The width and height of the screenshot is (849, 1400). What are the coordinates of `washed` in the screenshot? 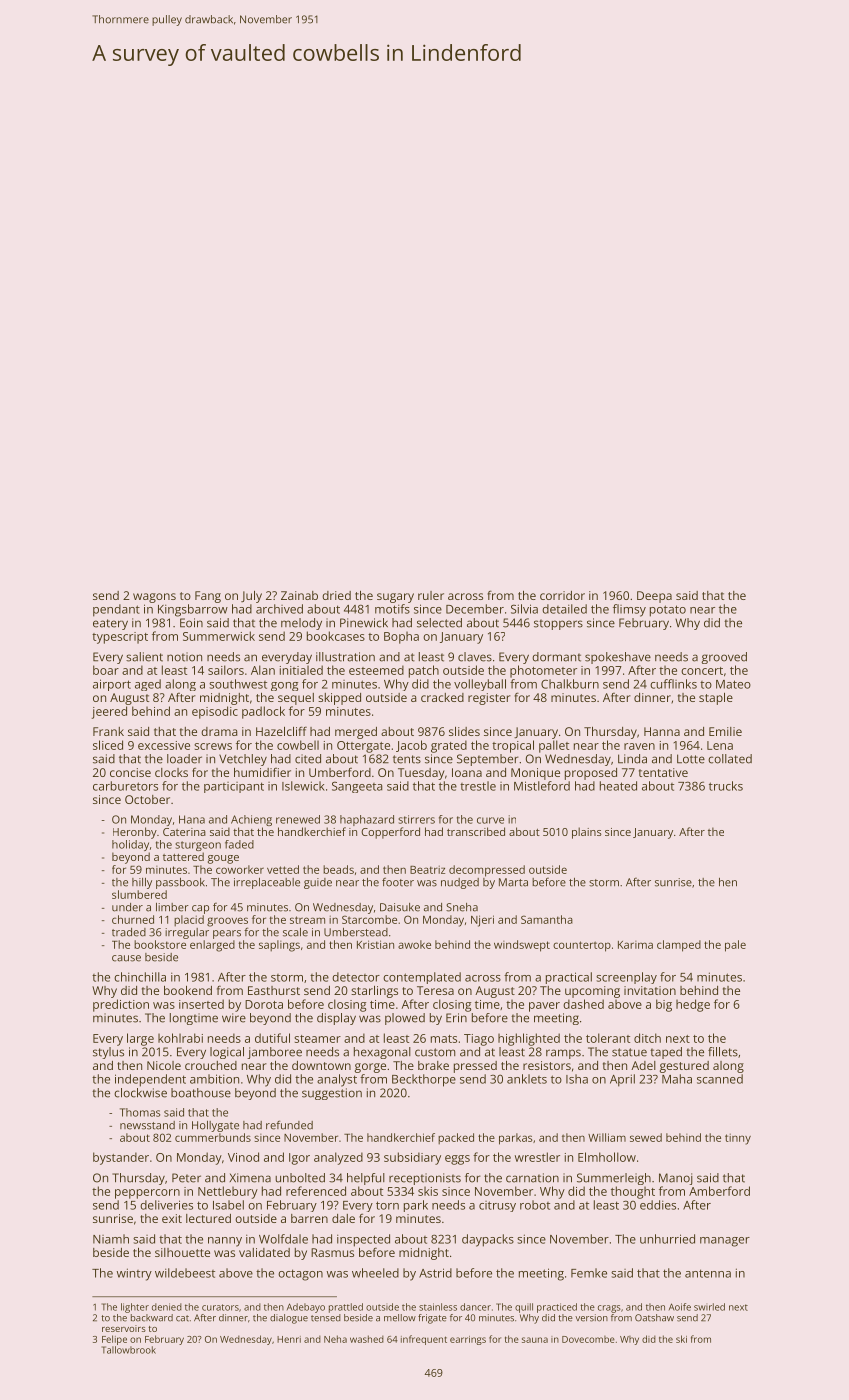 It's located at (367, 1339).
